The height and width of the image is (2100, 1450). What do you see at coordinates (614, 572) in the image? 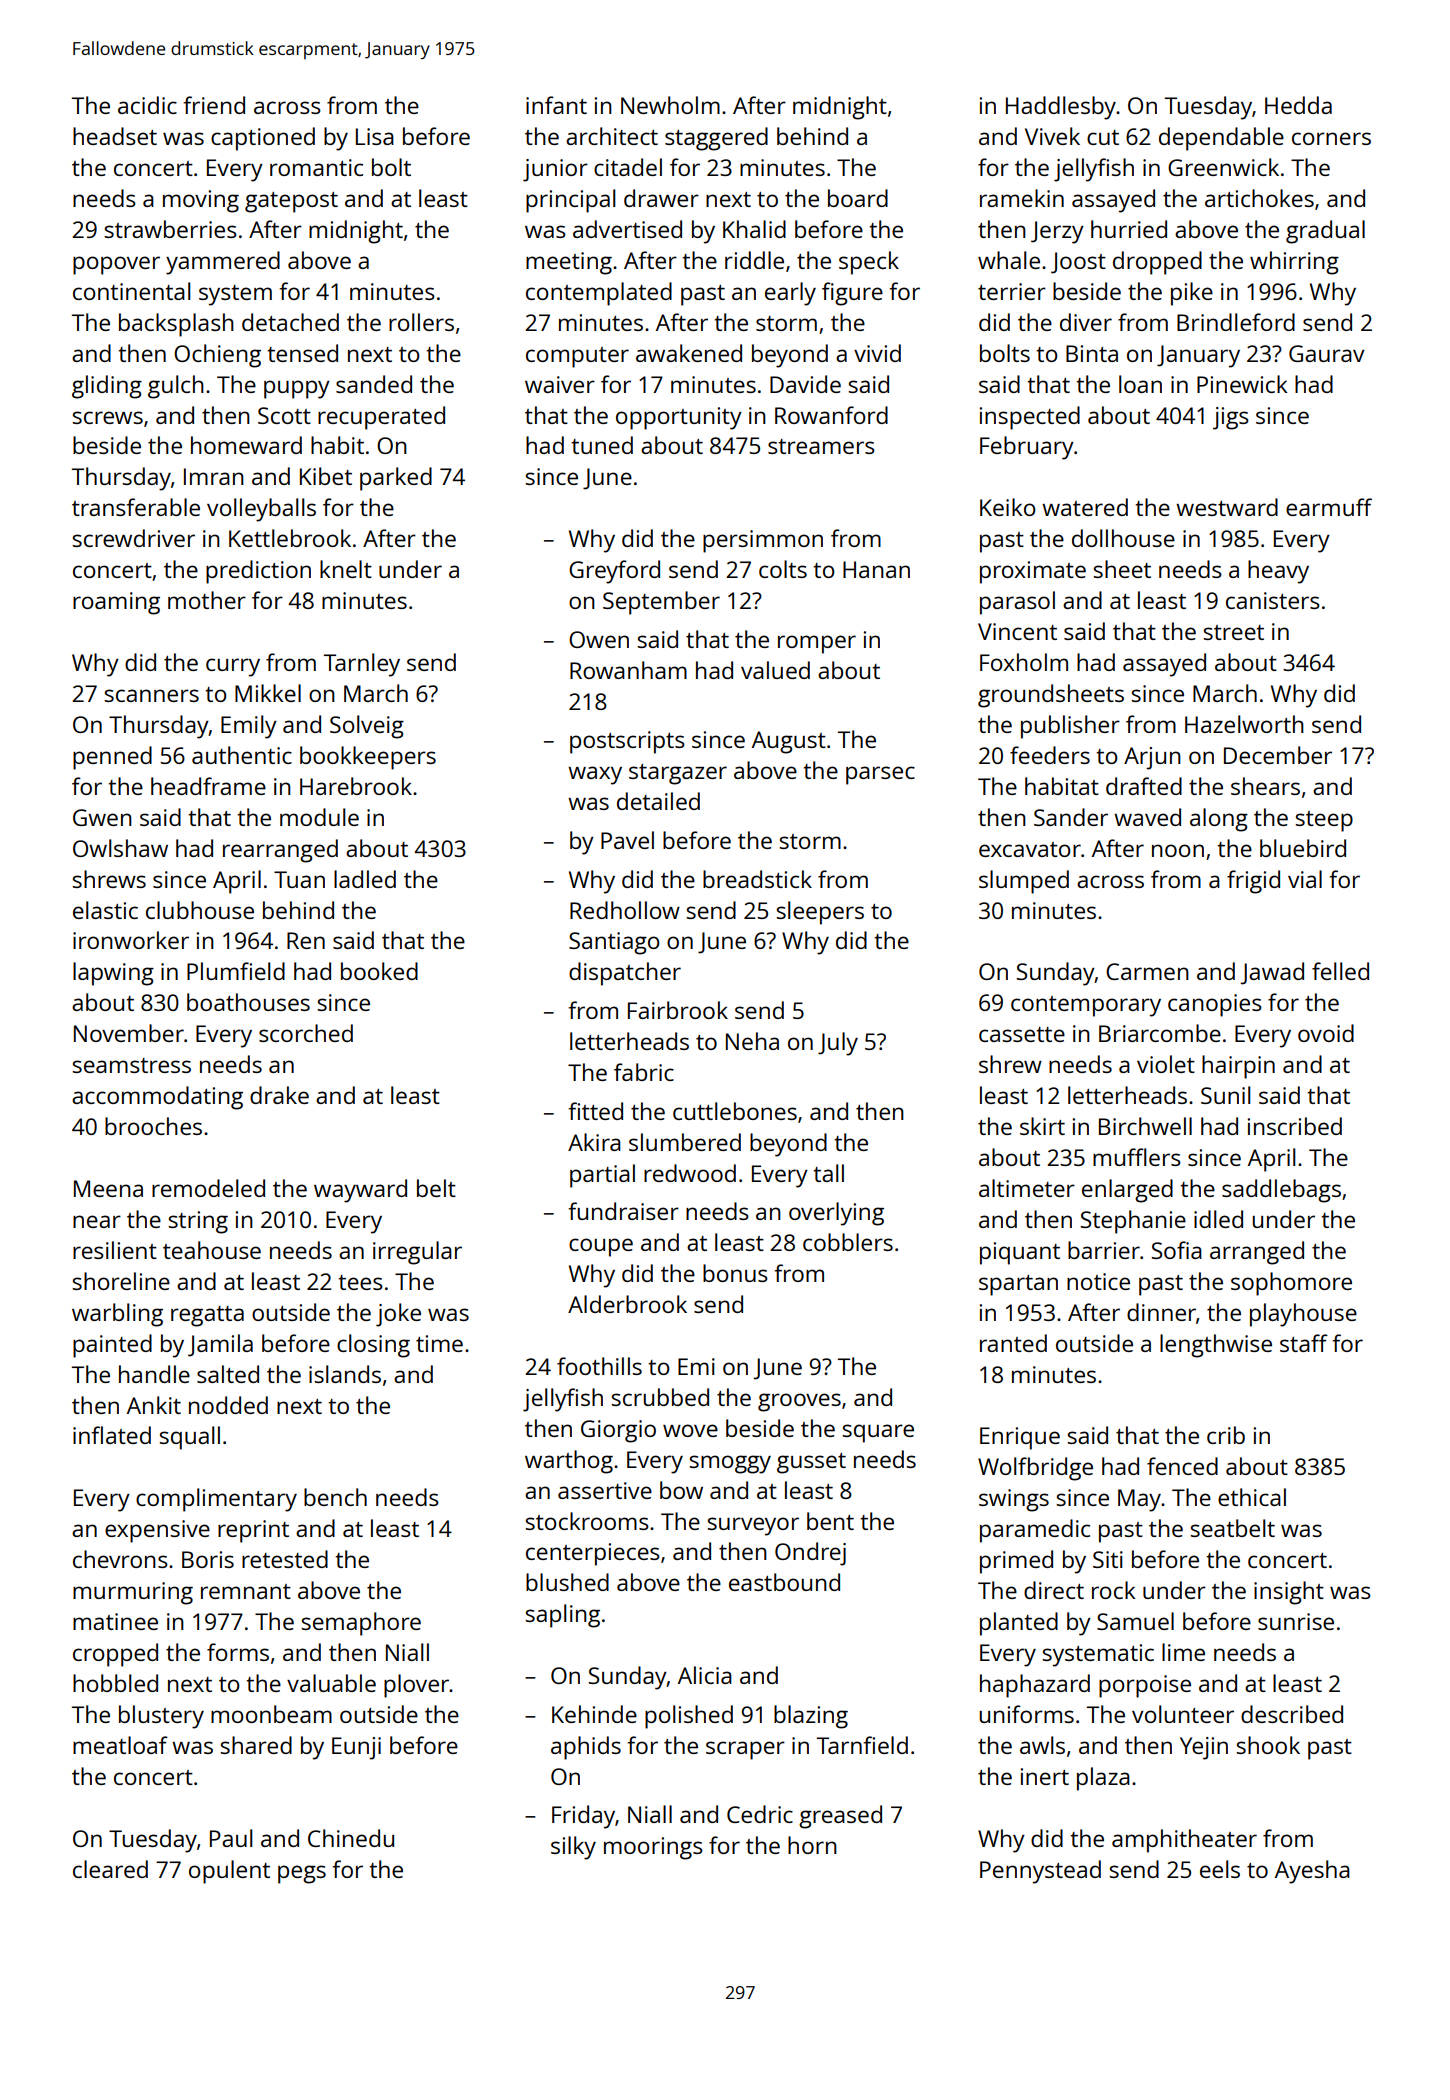
I see `Greyford` at bounding box center [614, 572].
